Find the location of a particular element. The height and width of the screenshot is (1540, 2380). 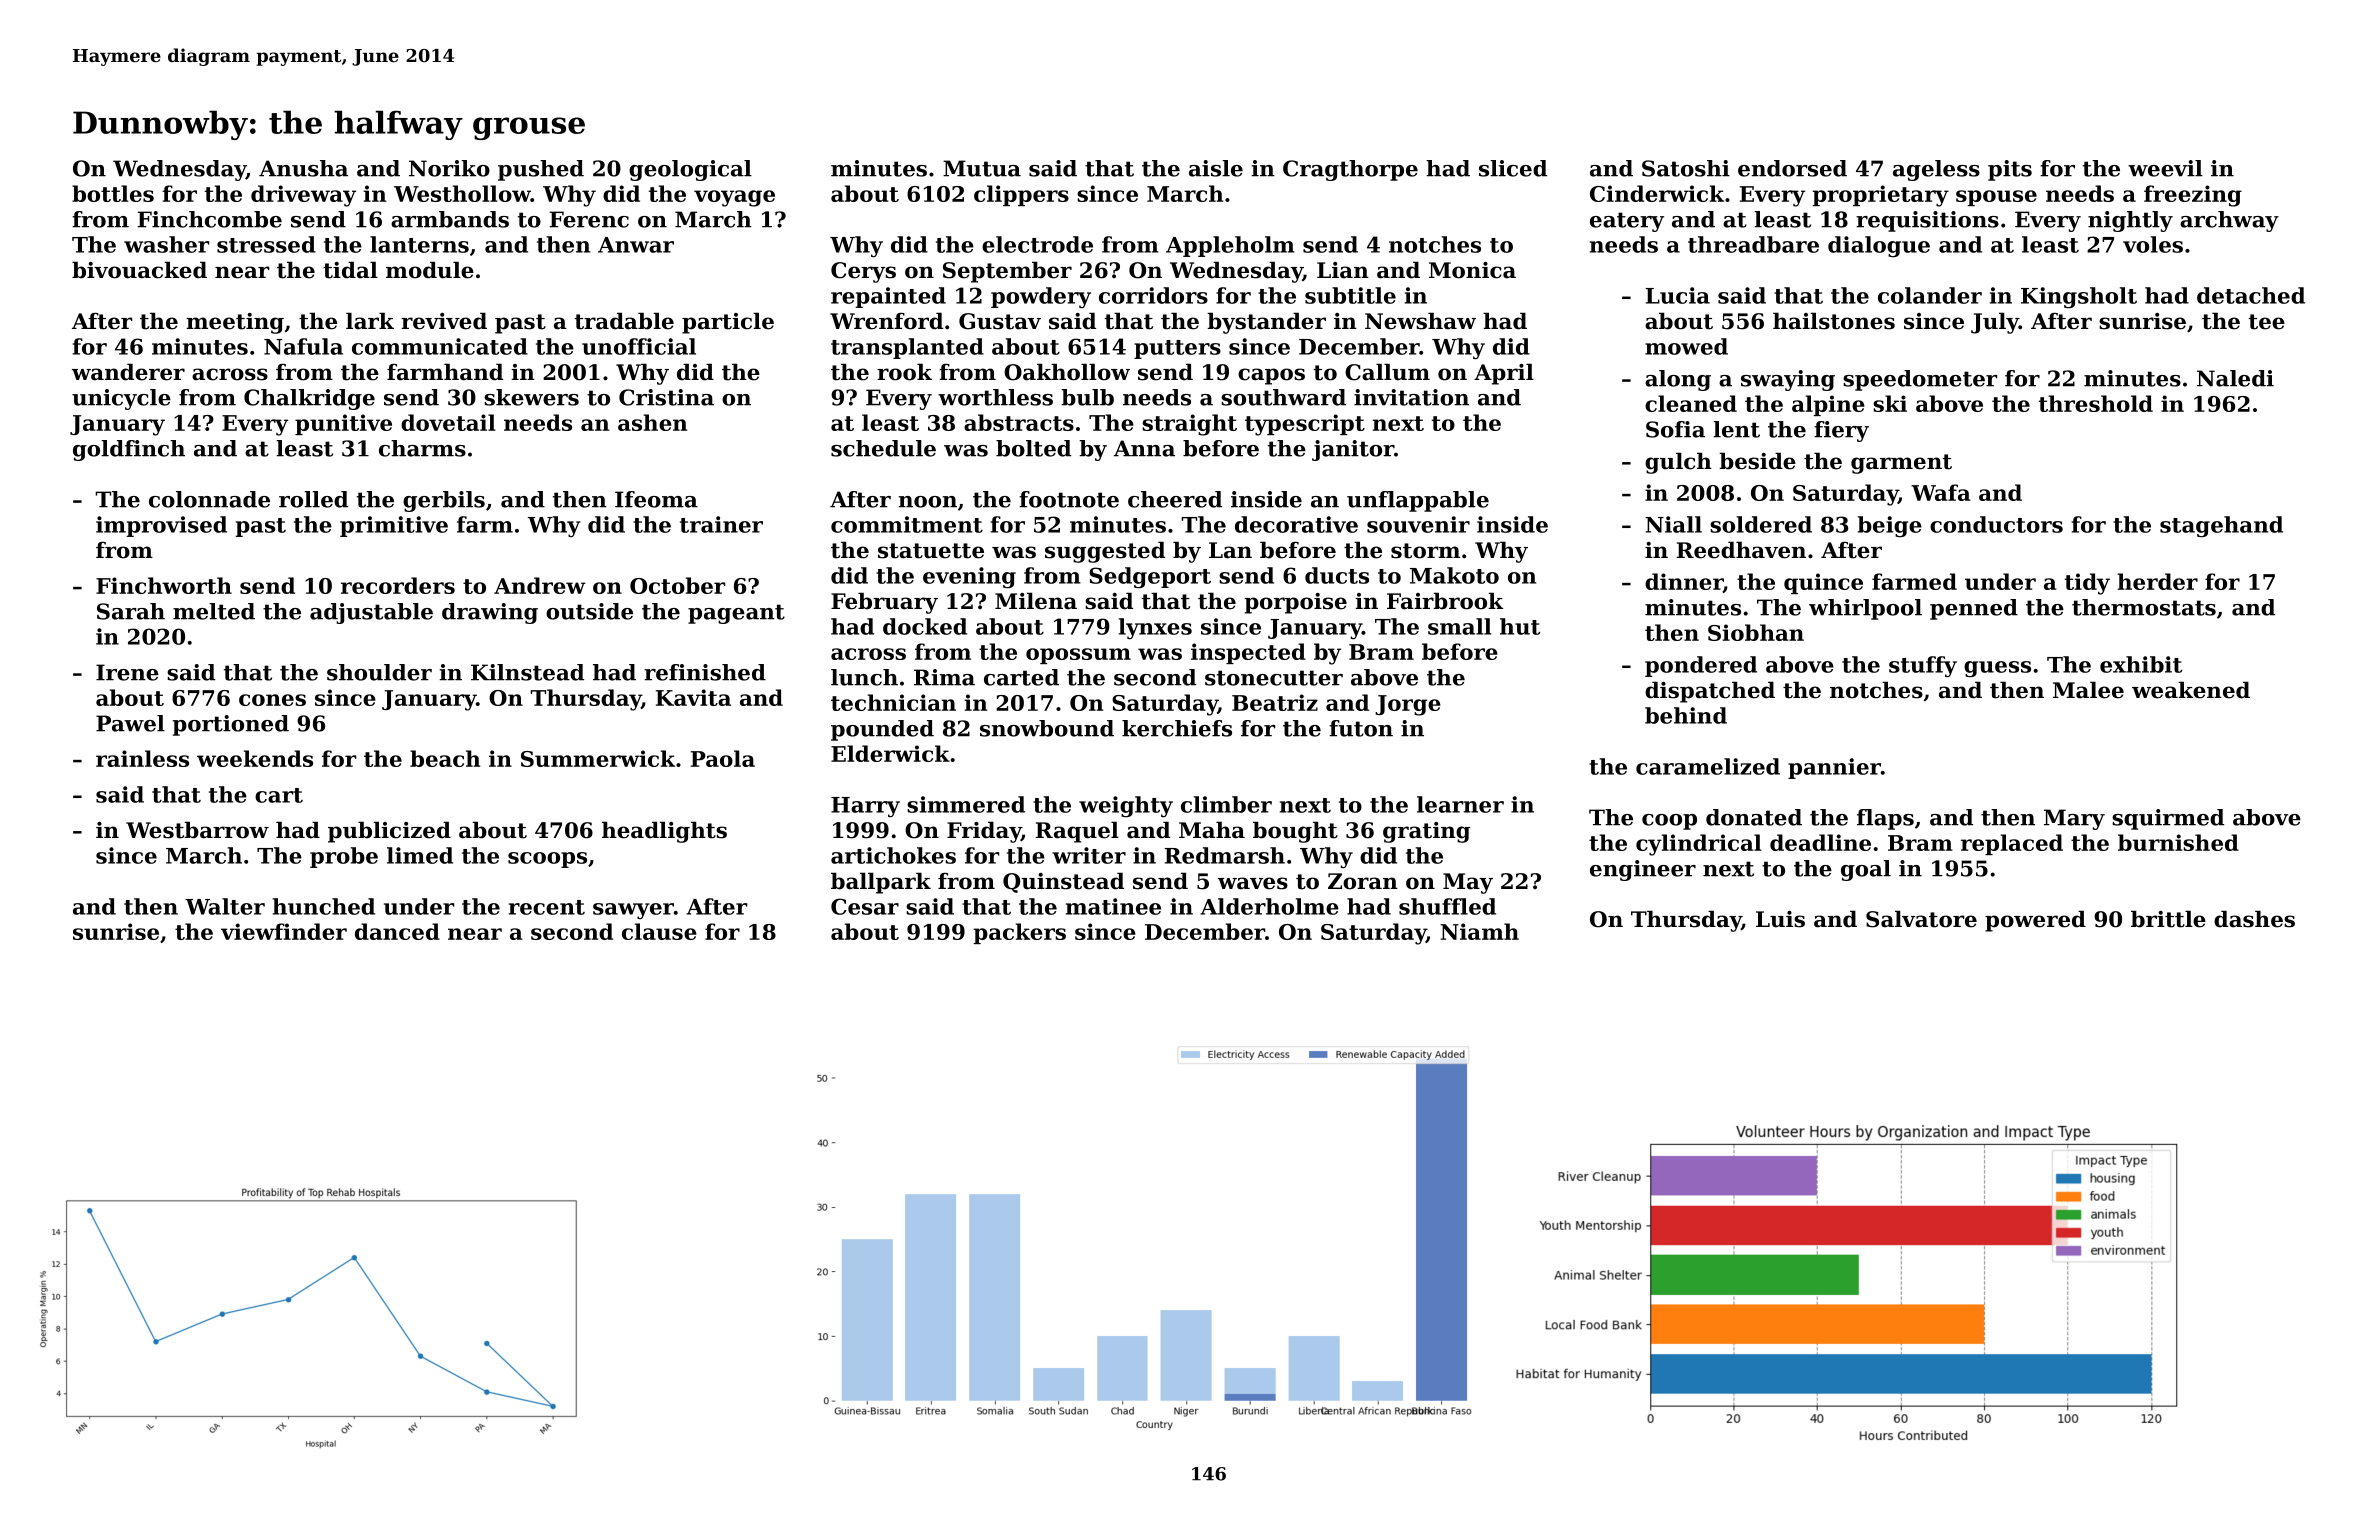

capos is located at coordinates (1271, 376).
